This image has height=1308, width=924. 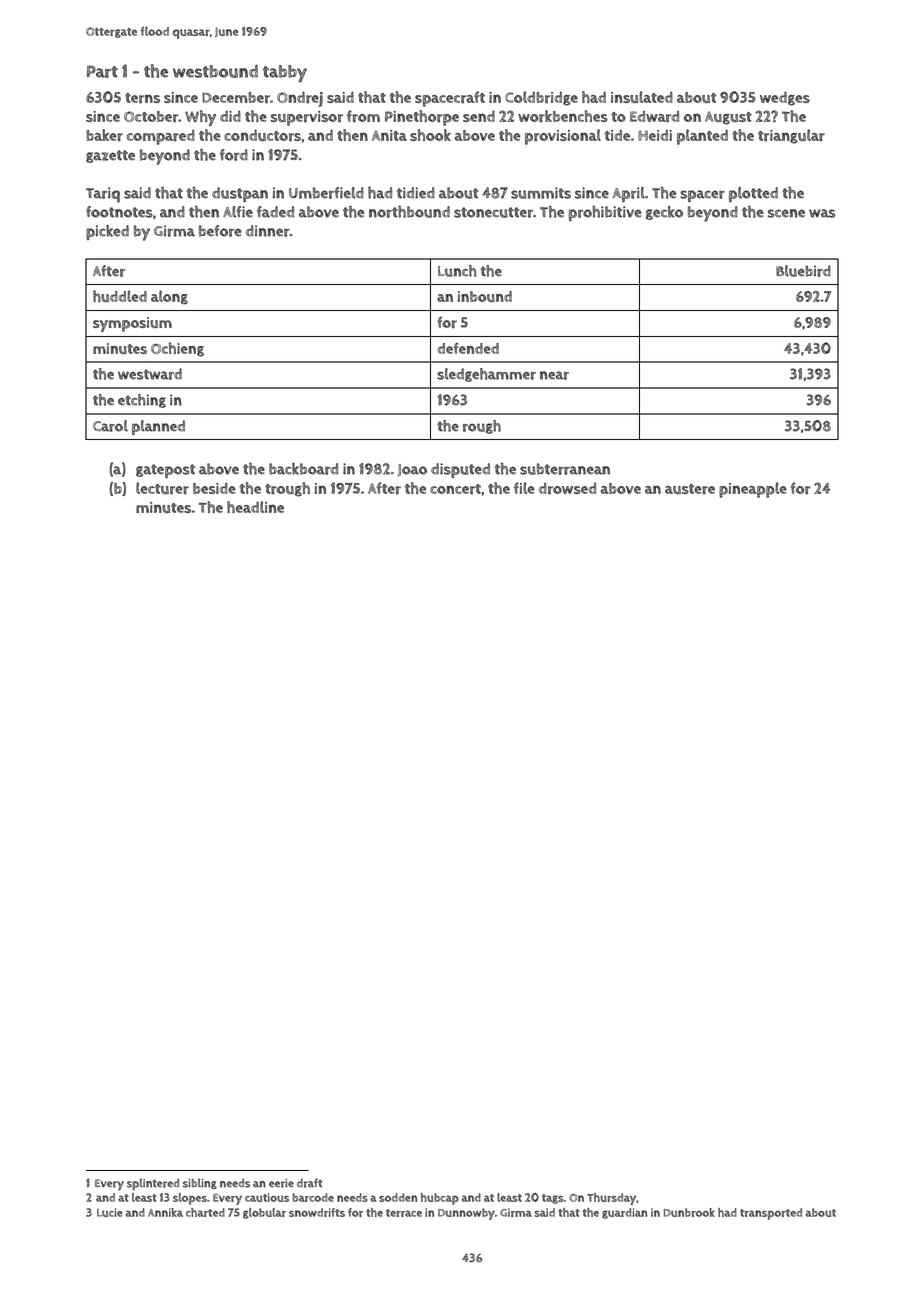 What do you see at coordinates (110, 1212) in the image?
I see `Lucie` at bounding box center [110, 1212].
